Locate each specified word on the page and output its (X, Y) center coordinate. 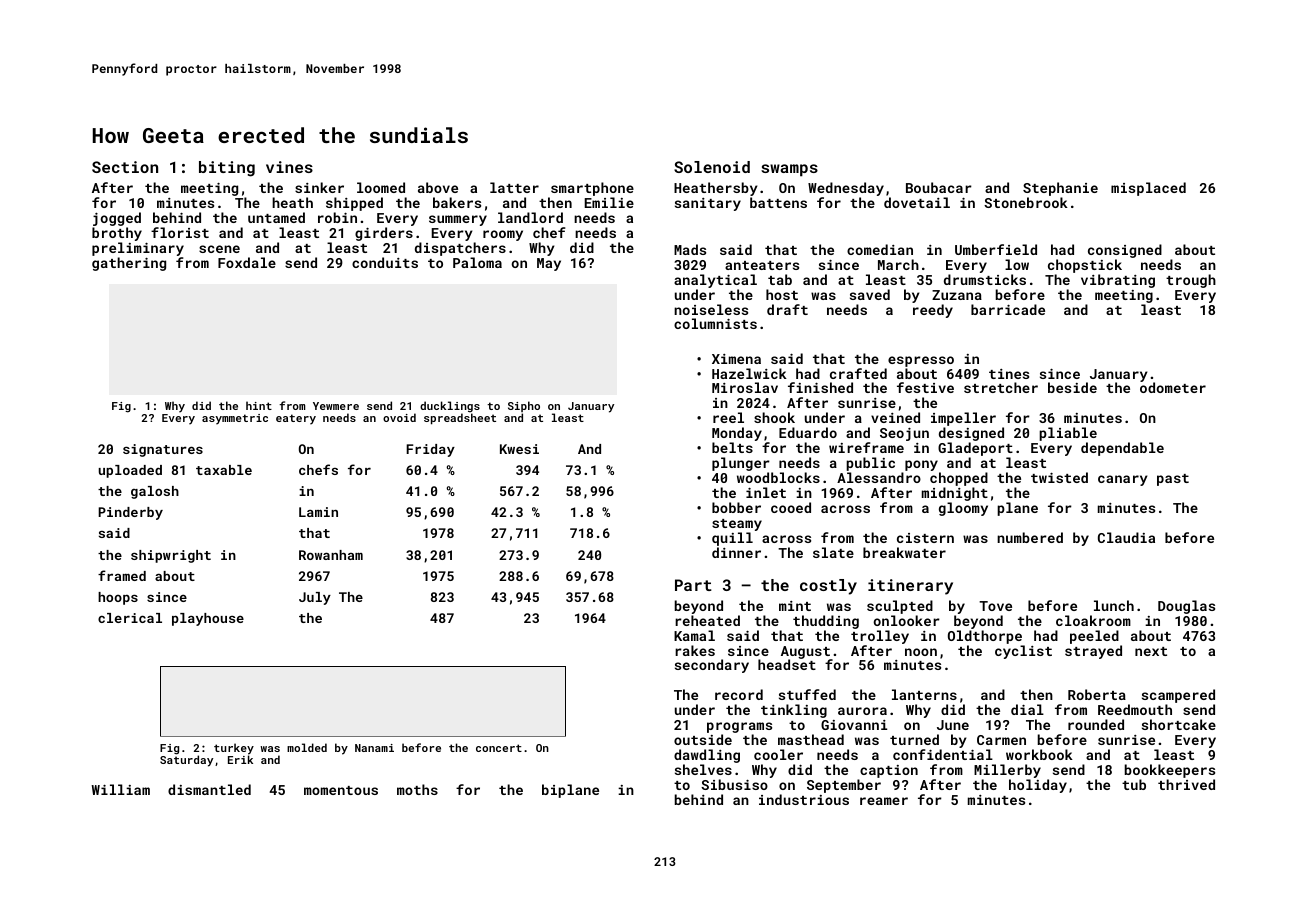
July (315, 598)
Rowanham (331, 555)
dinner (736, 552)
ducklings (450, 407)
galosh (155, 492)
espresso (921, 361)
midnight (955, 494)
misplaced (1148, 189)
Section (125, 167)
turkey (234, 749)
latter (514, 187)
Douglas (1186, 607)
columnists (715, 323)
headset (787, 665)
